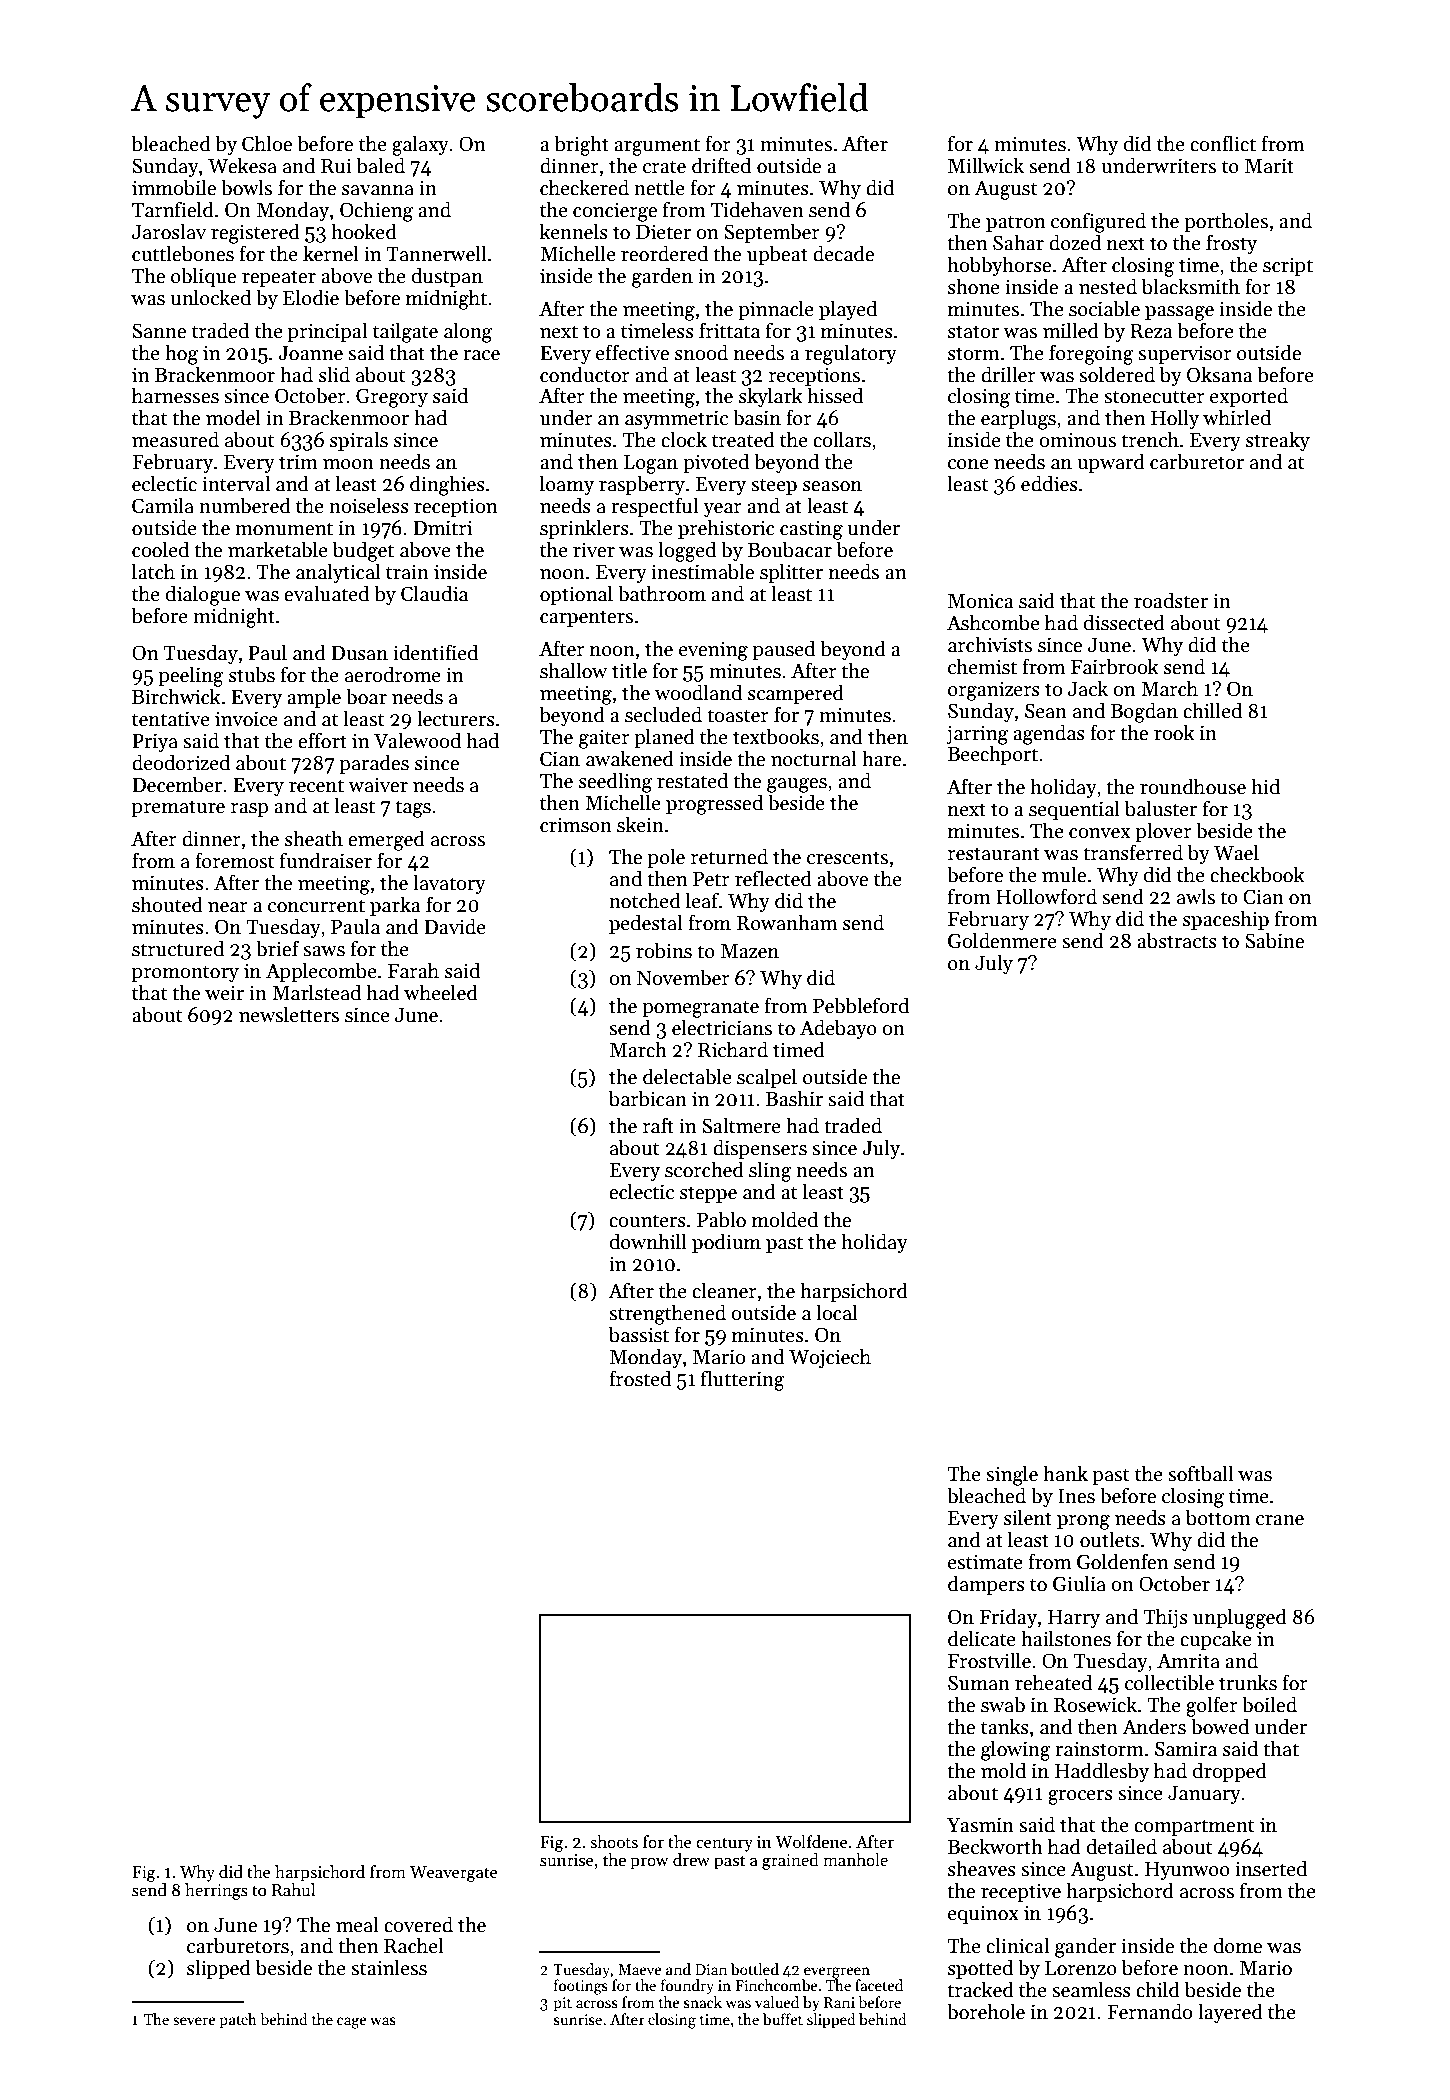 Image resolution: width=1450 pixels, height=2100 pixels. Describe the element at coordinates (279, 278) in the document. I see `repeater` at that location.
